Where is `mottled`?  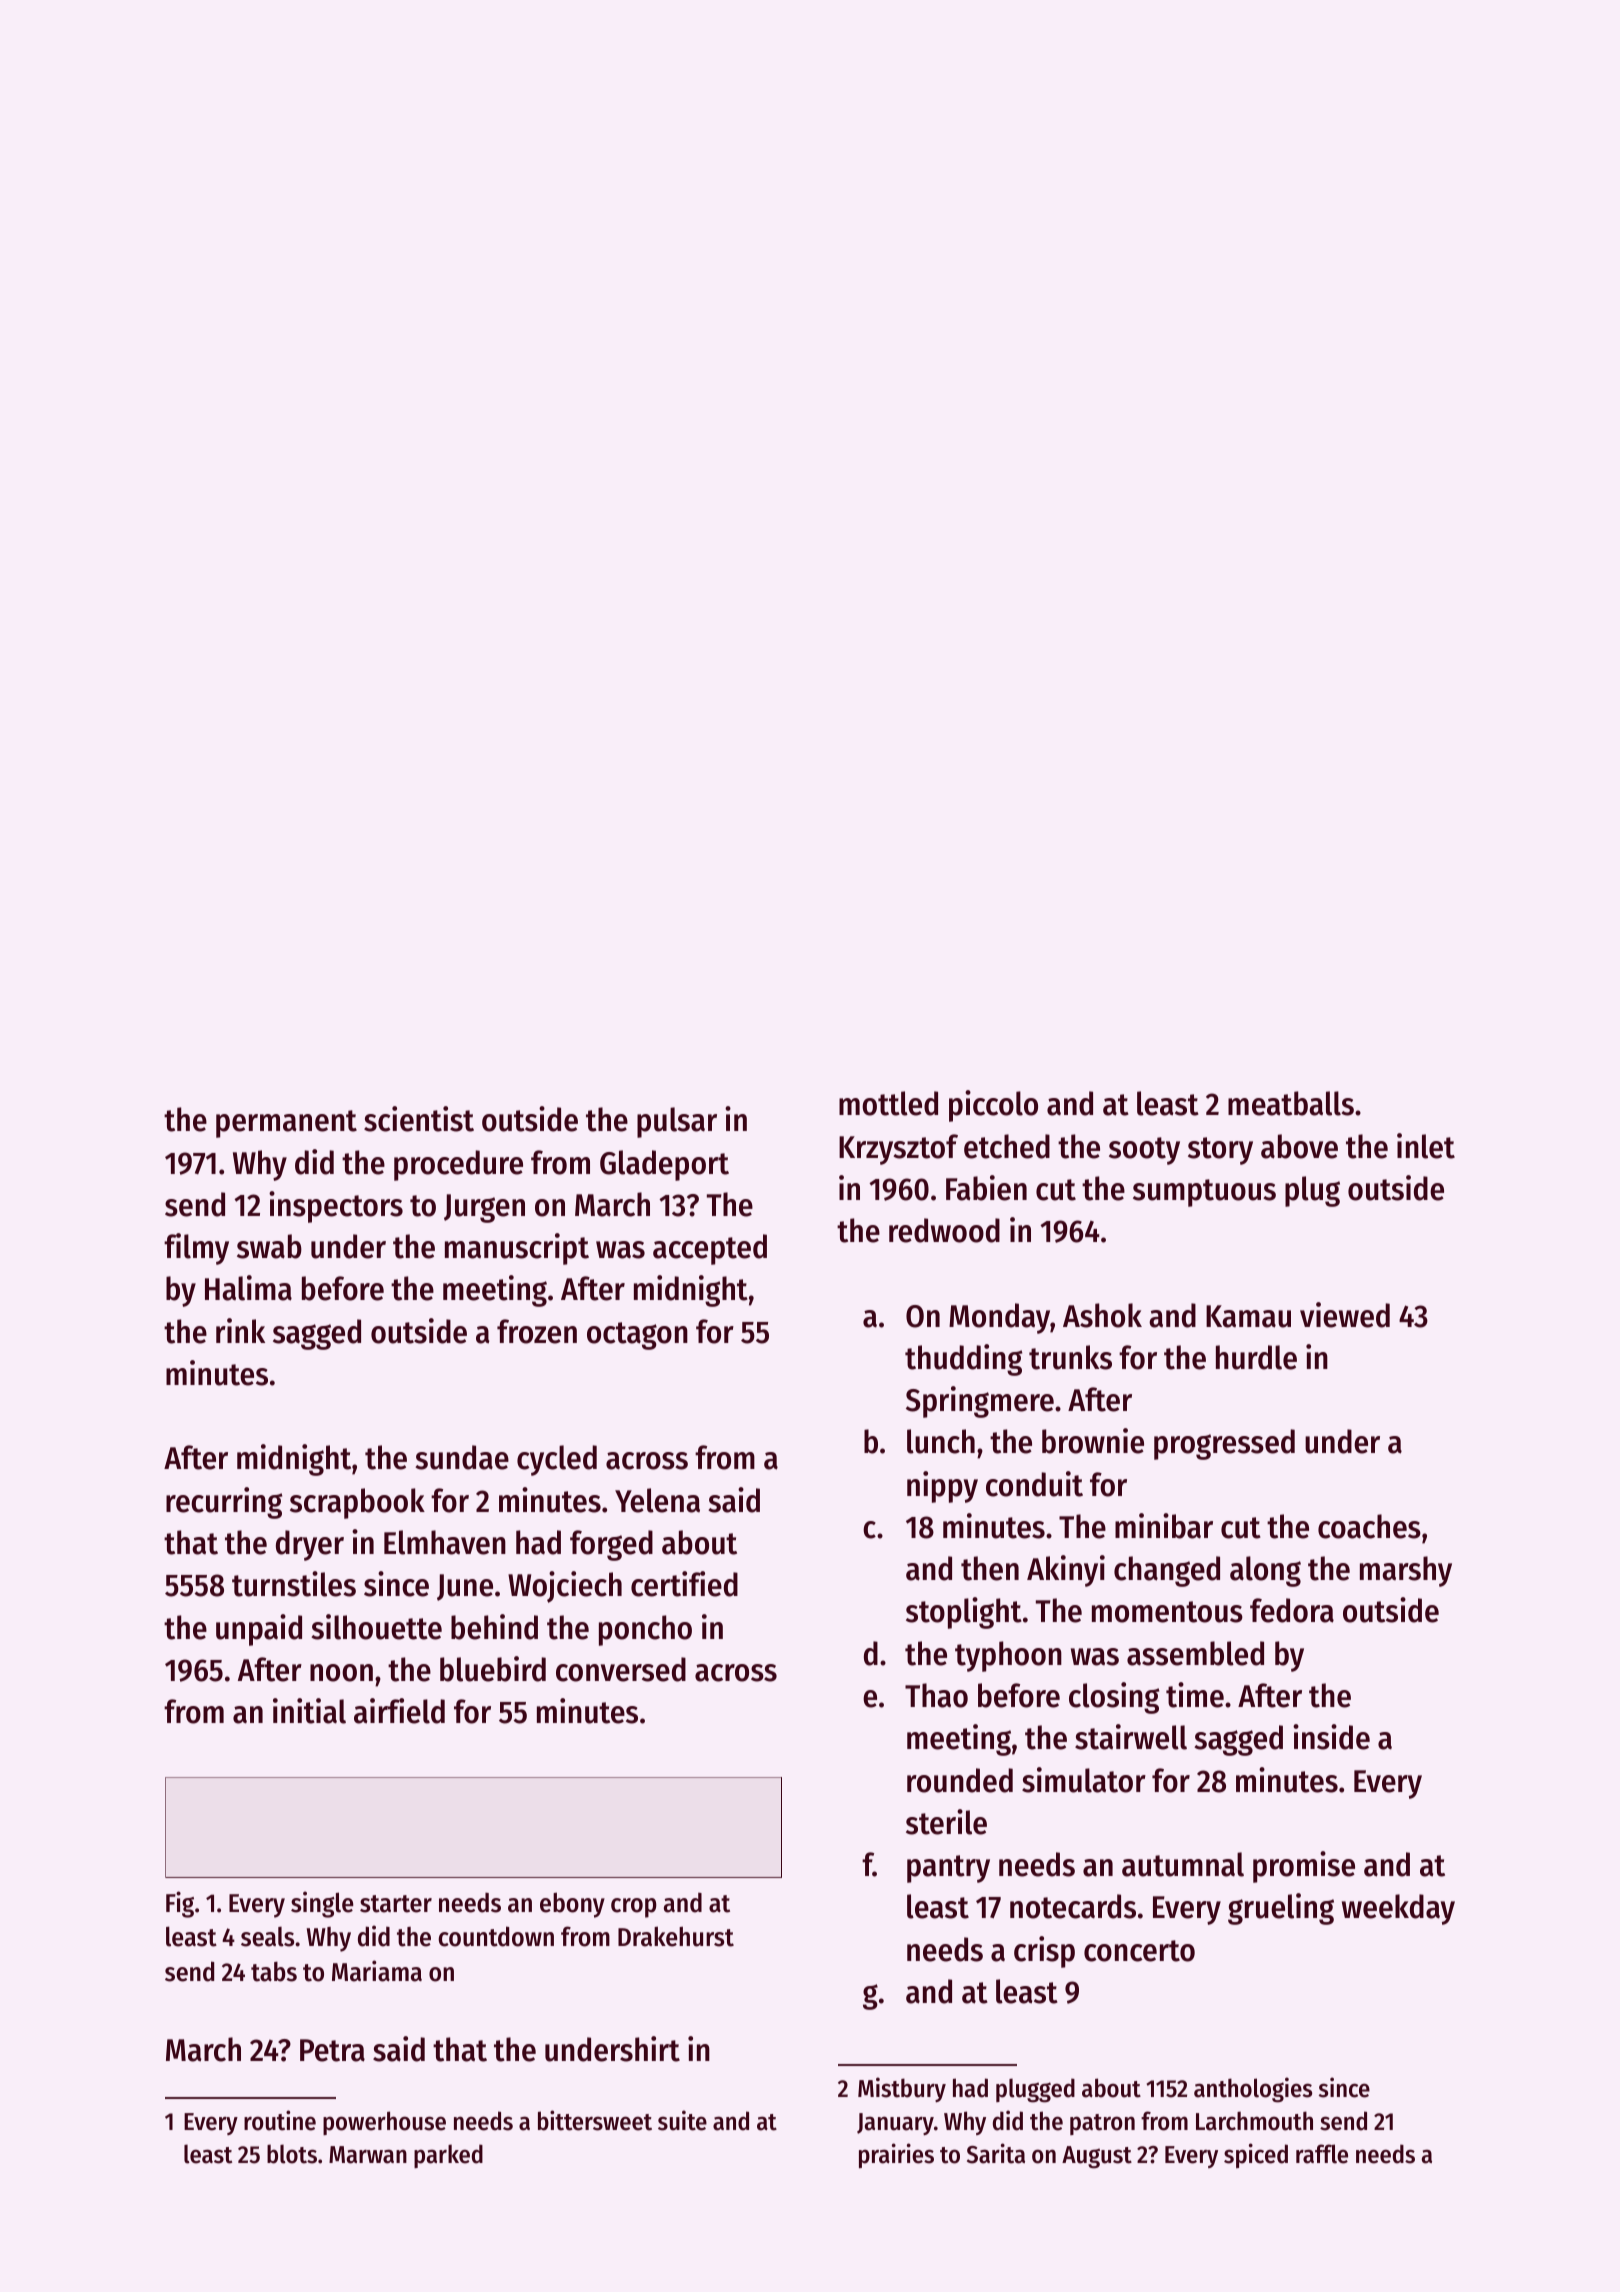
mottled is located at coordinates (888, 1103).
